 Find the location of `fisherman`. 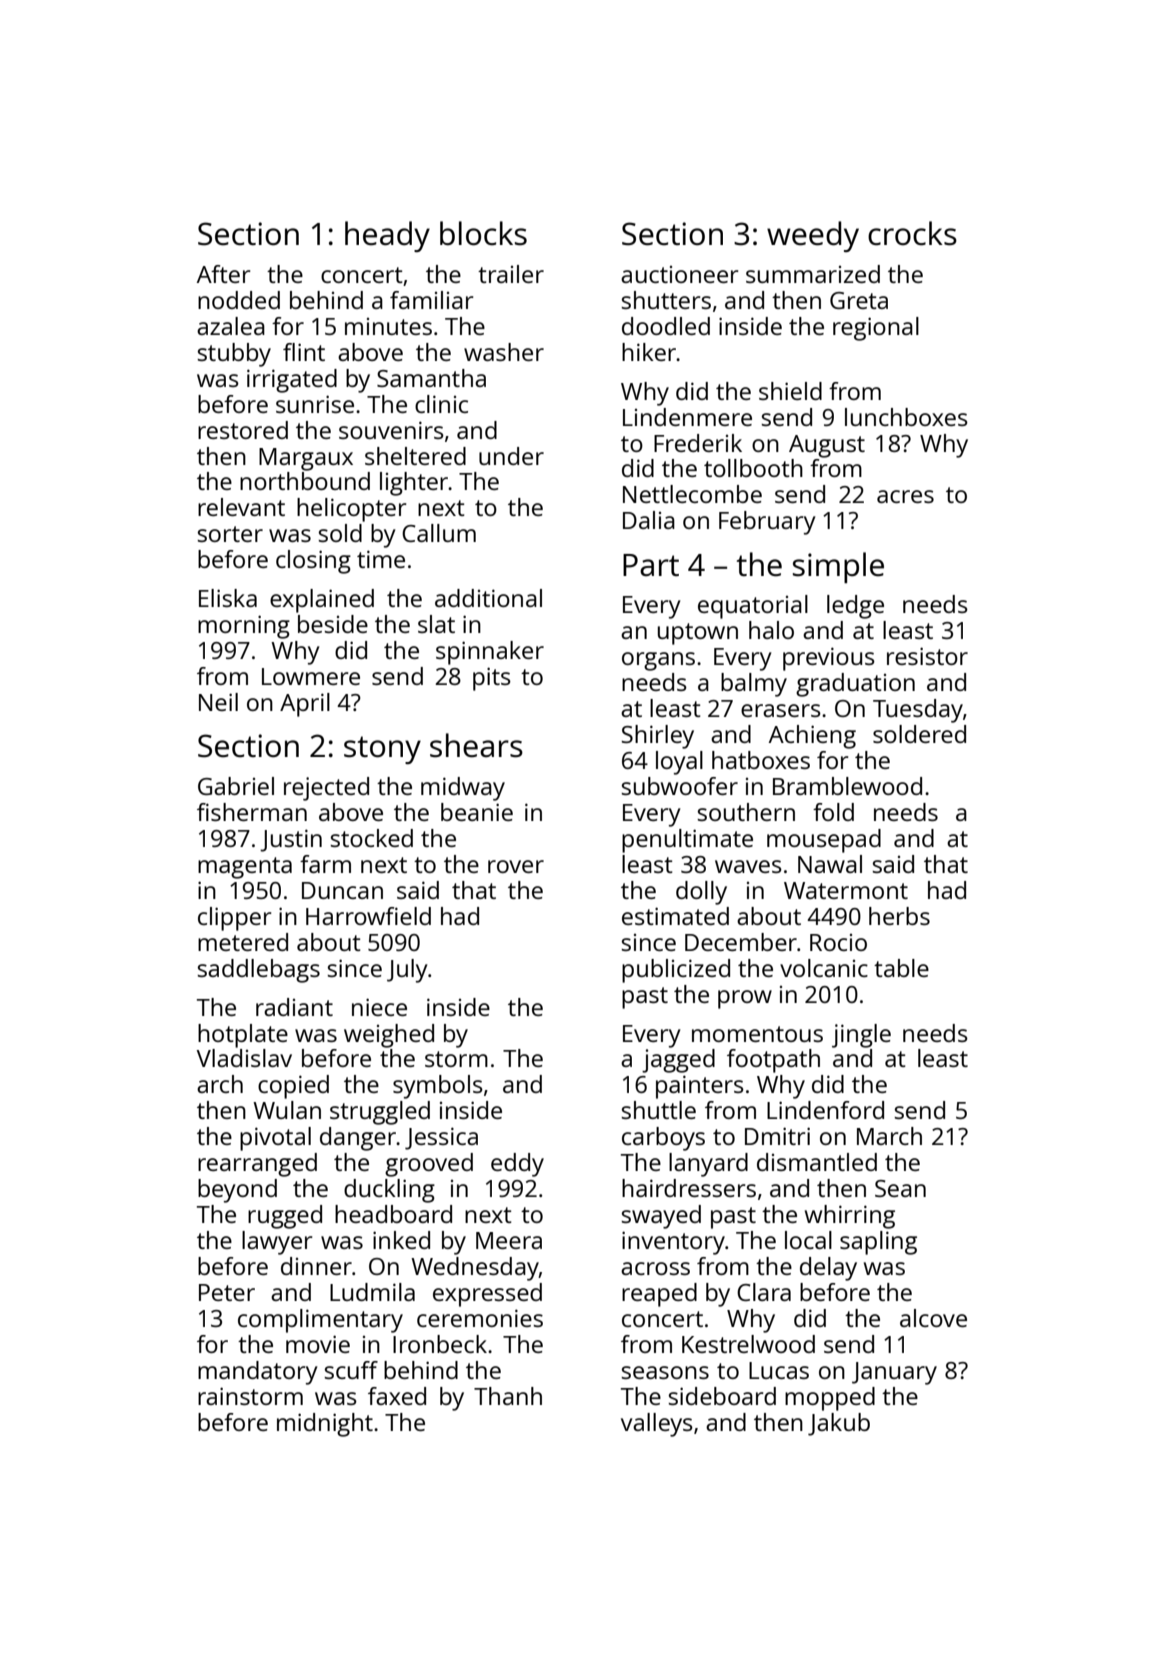

fisherman is located at coordinates (252, 812).
